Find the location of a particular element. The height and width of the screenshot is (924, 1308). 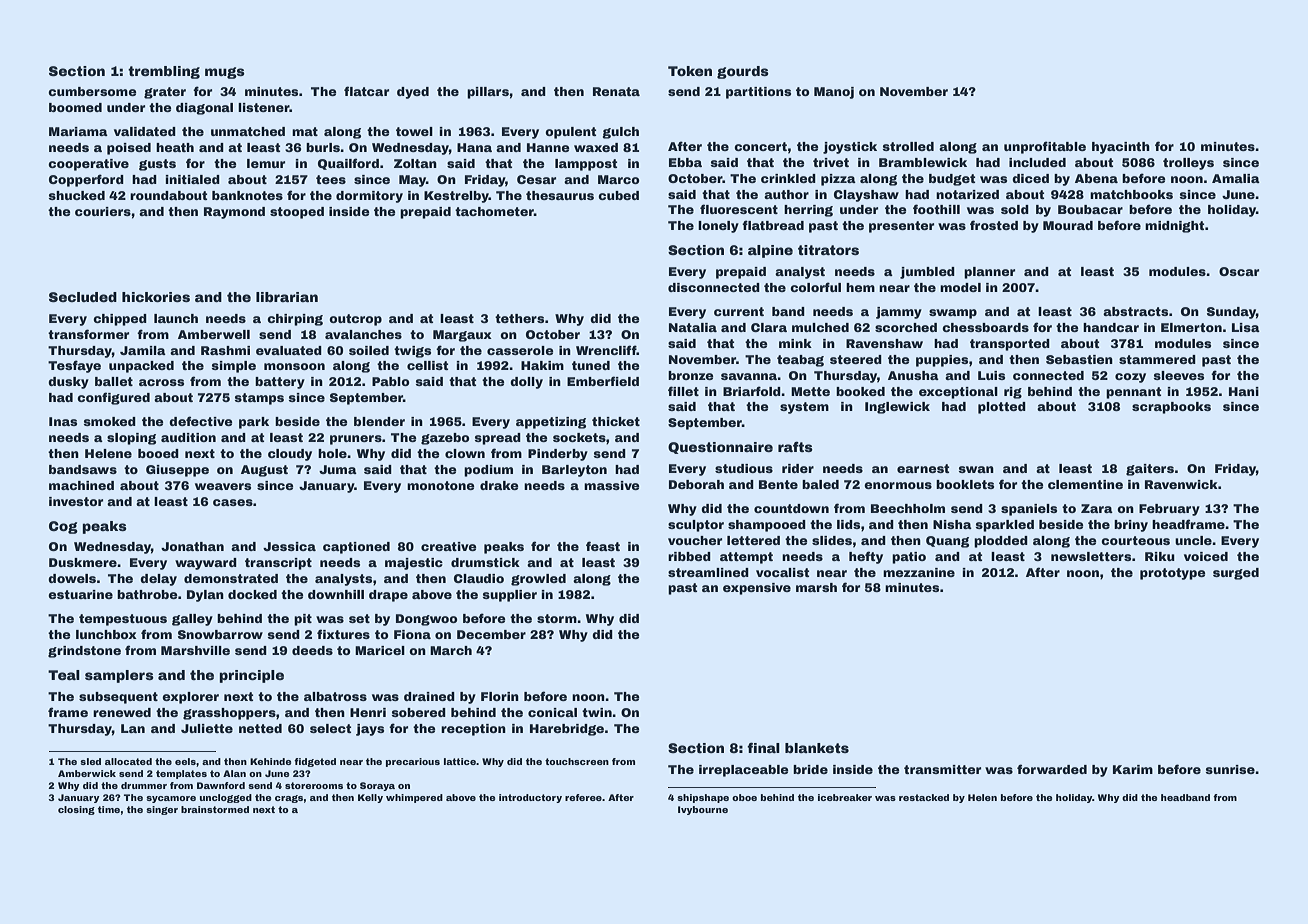

tethers is located at coordinates (519, 318).
